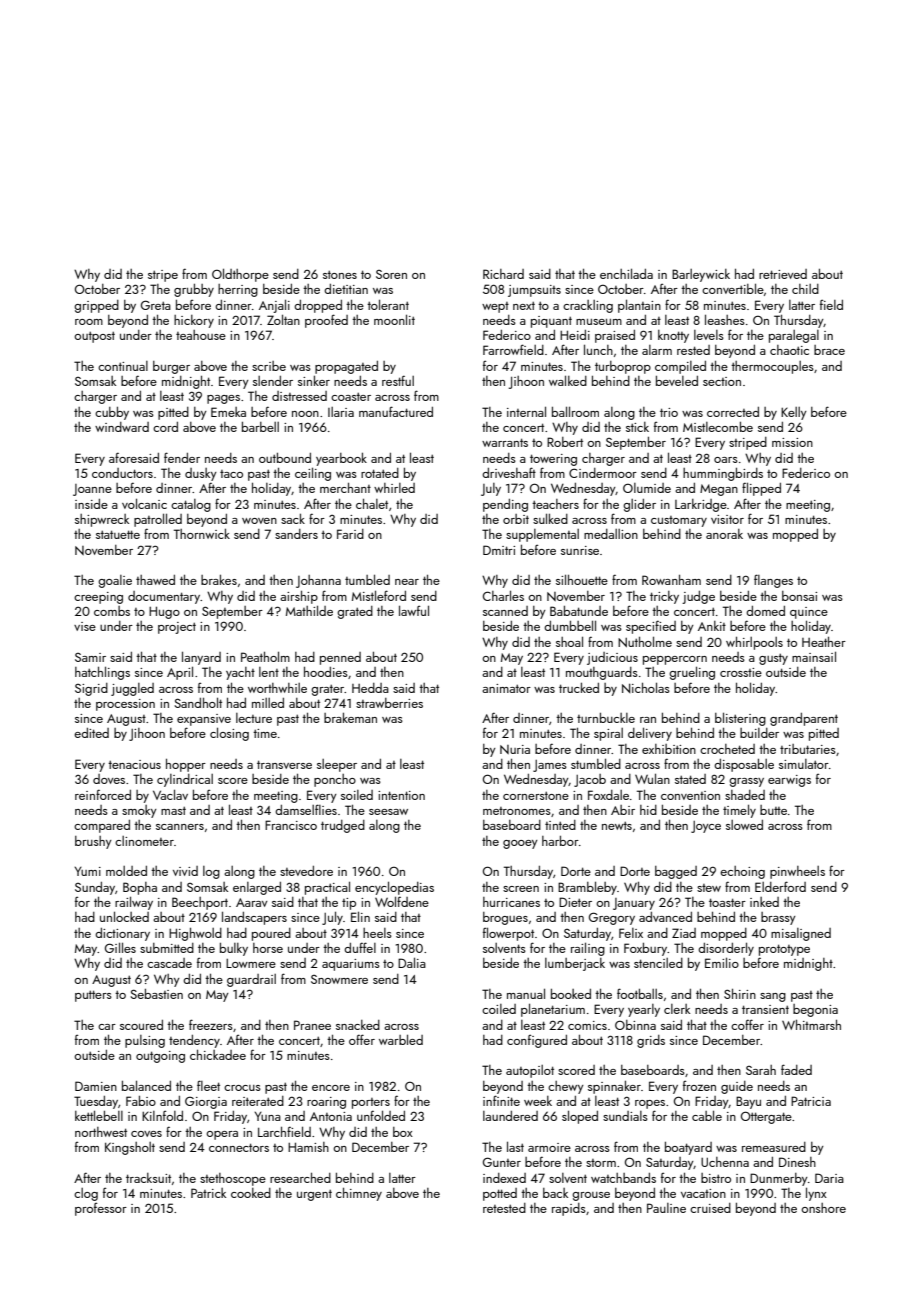 This screenshot has width=924, height=1308. What do you see at coordinates (93, 996) in the screenshot?
I see `putters` at bounding box center [93, 996].
